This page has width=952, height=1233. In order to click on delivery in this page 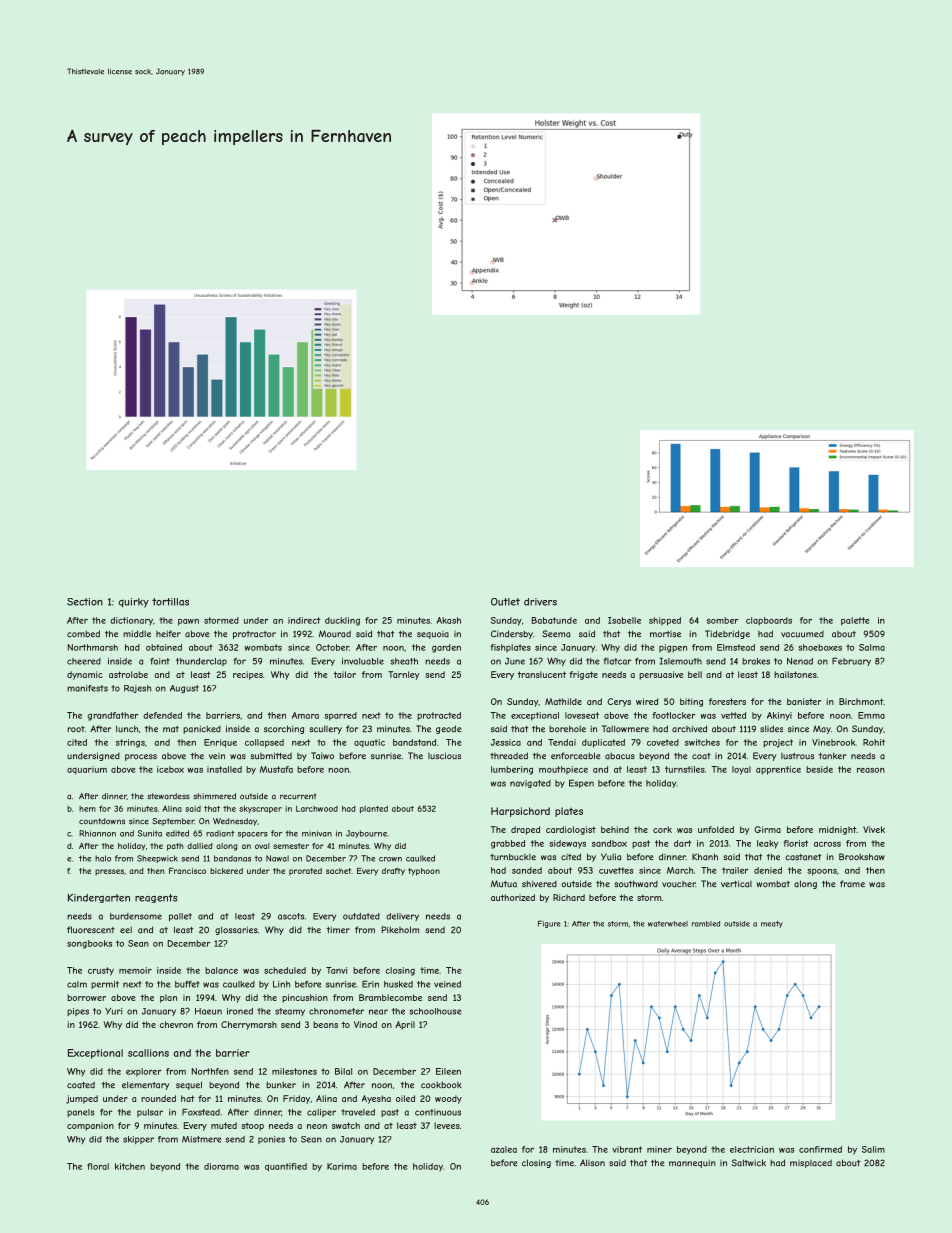, I will do `click(402, 917)`.
